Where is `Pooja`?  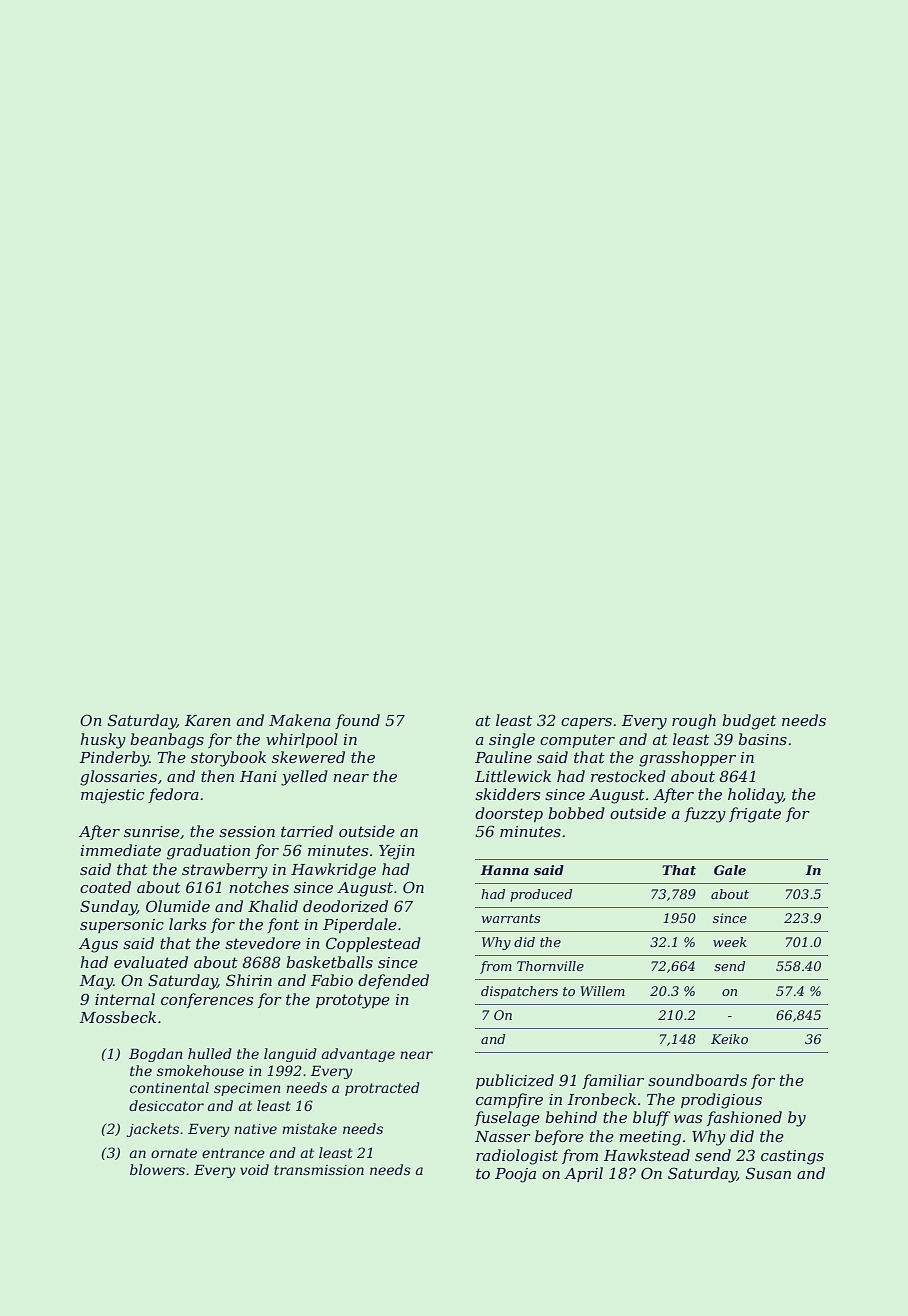
Pooja is located at coordinates (515, 1175).
